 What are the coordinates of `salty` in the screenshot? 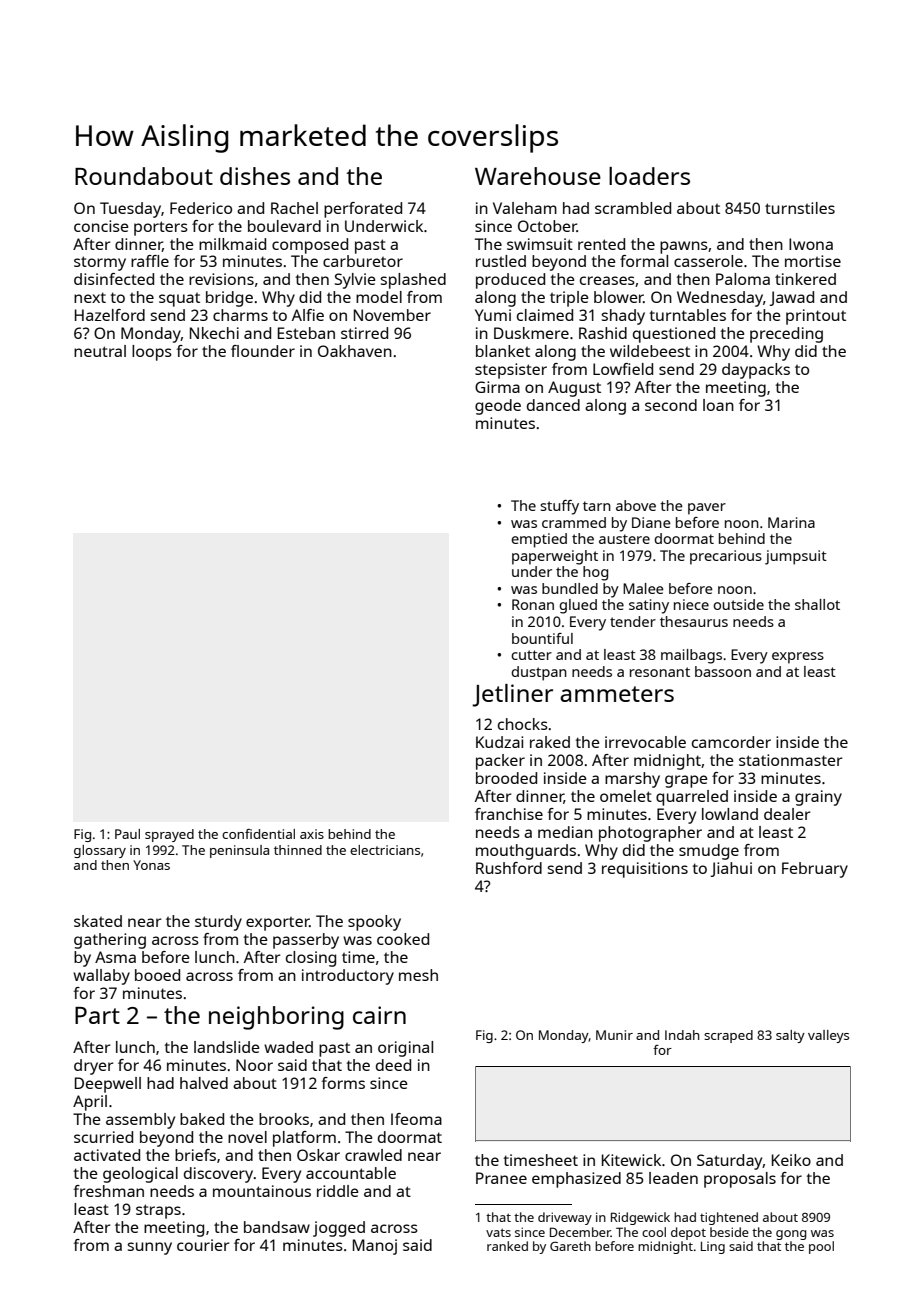 It's located at (790, 1036).
